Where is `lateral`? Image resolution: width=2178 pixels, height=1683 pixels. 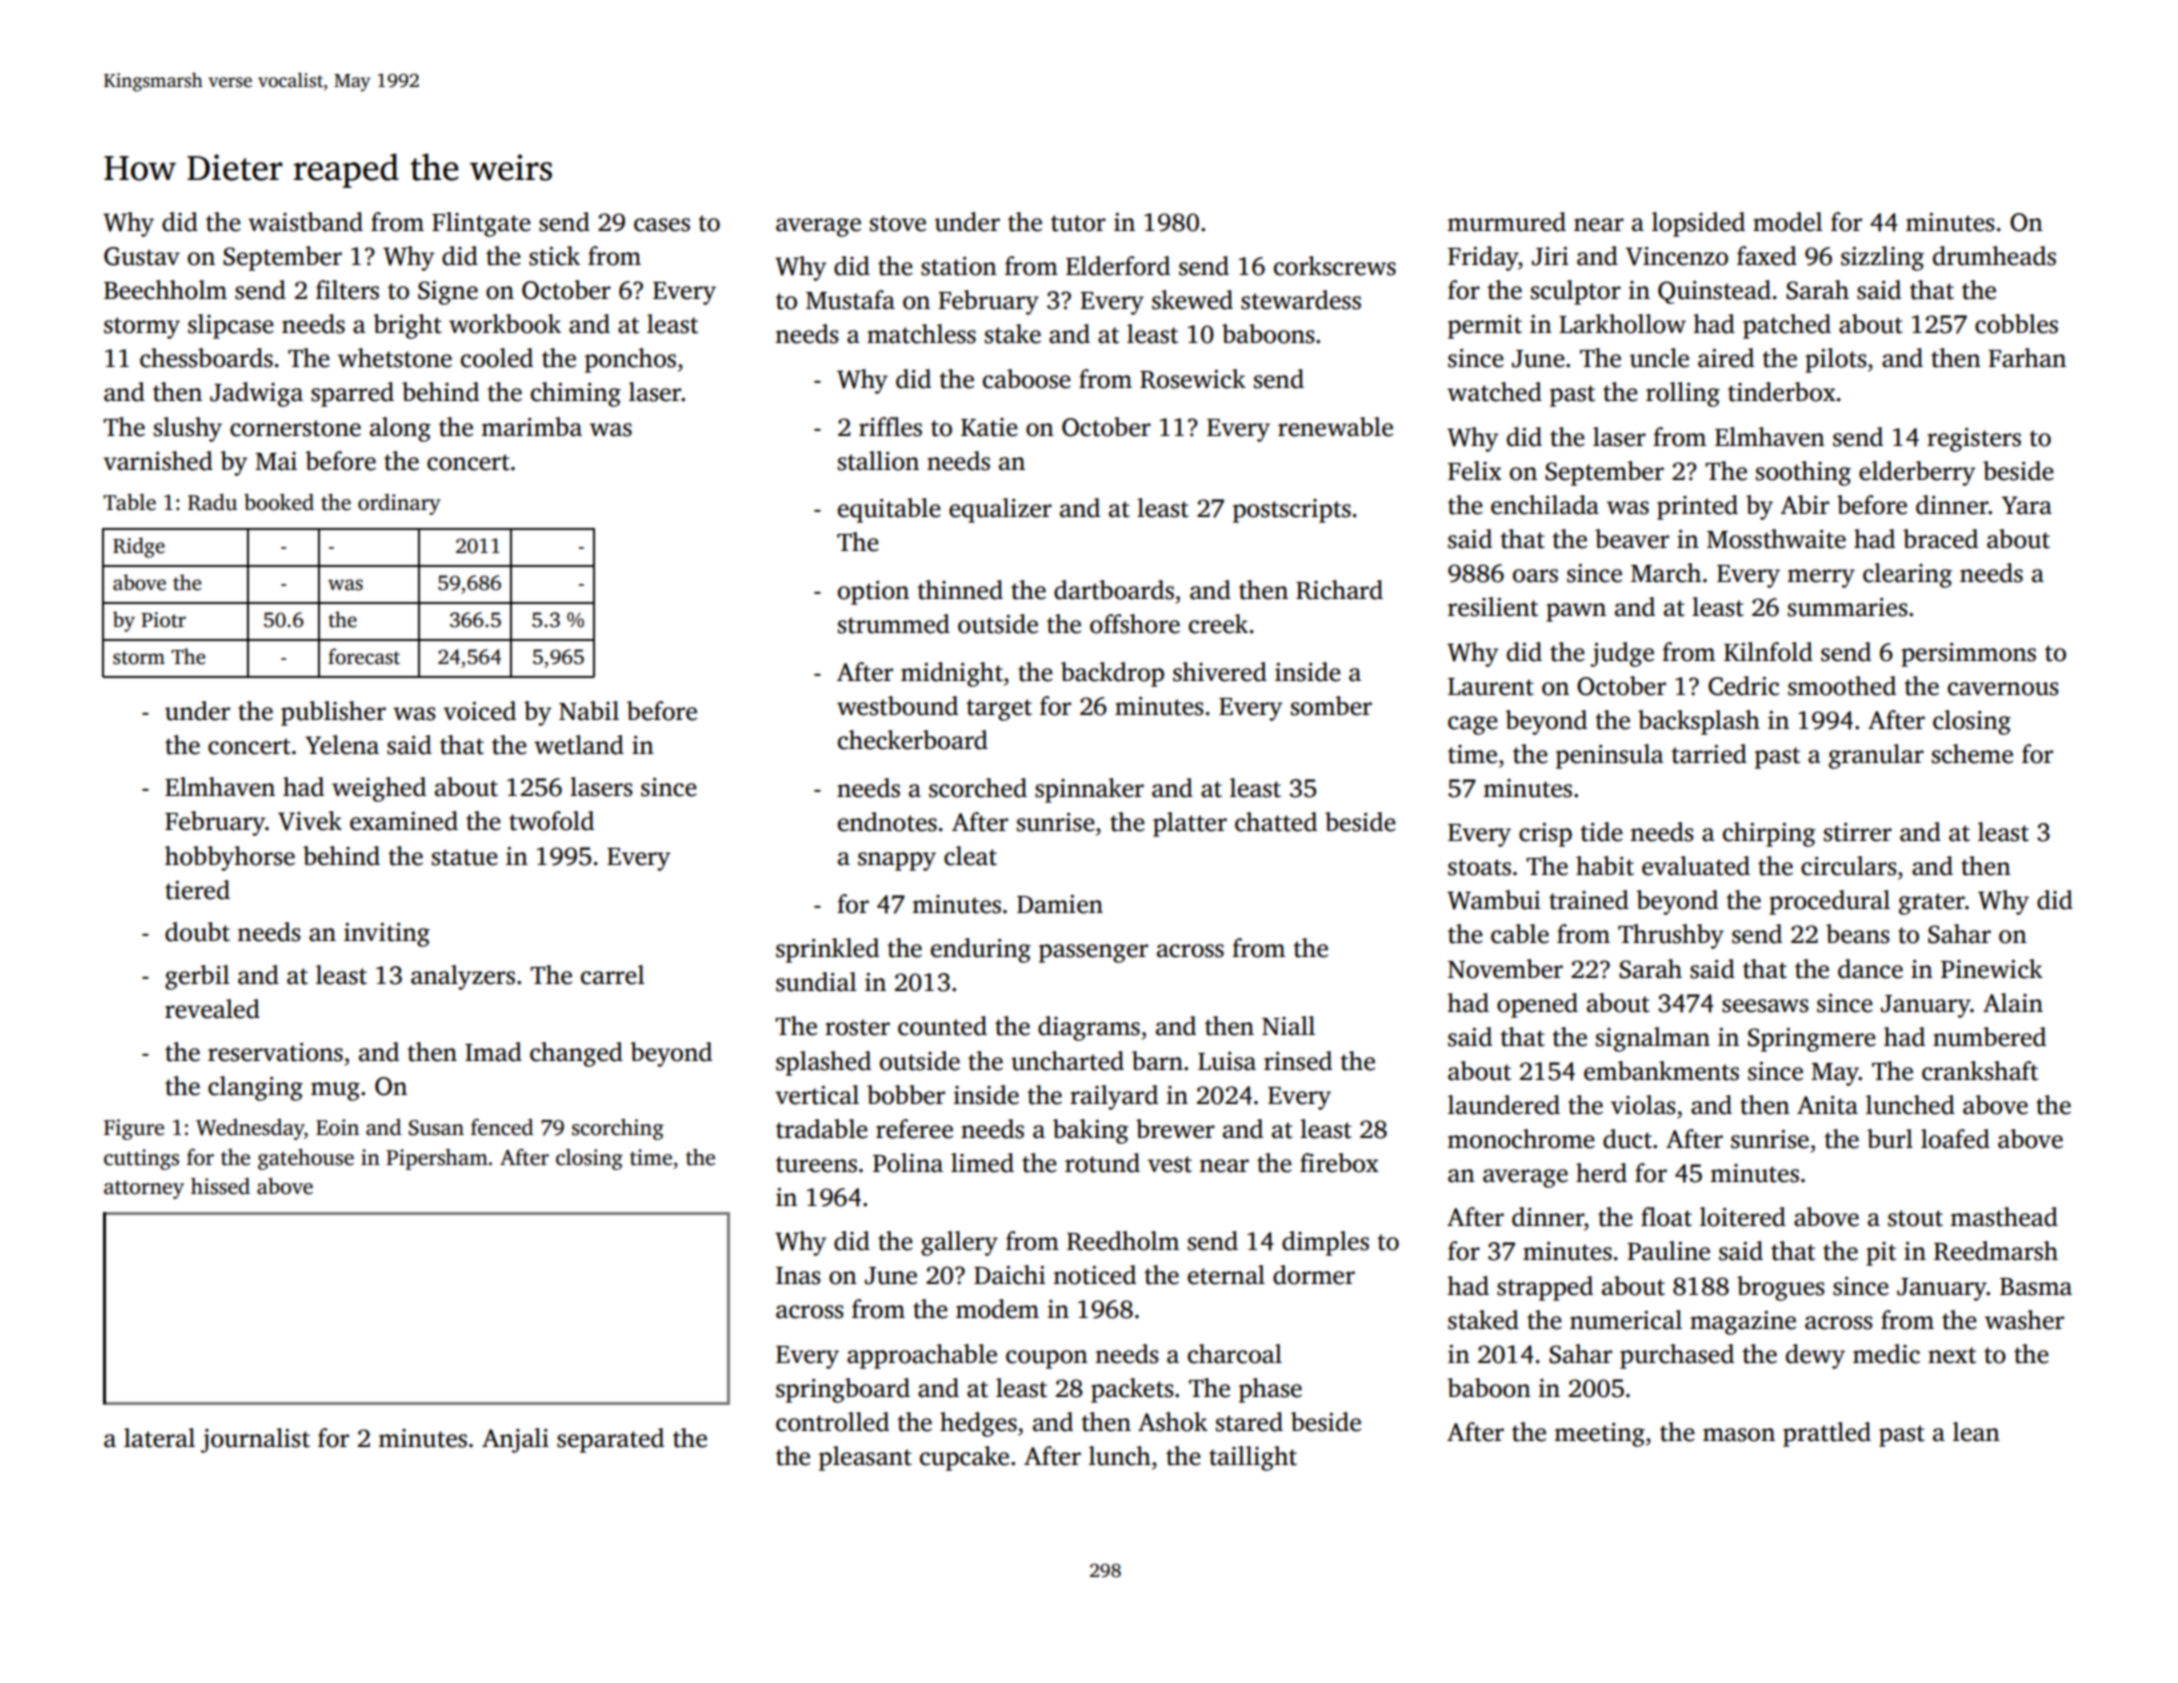 lateral is located at coordinates (159, 1438).
